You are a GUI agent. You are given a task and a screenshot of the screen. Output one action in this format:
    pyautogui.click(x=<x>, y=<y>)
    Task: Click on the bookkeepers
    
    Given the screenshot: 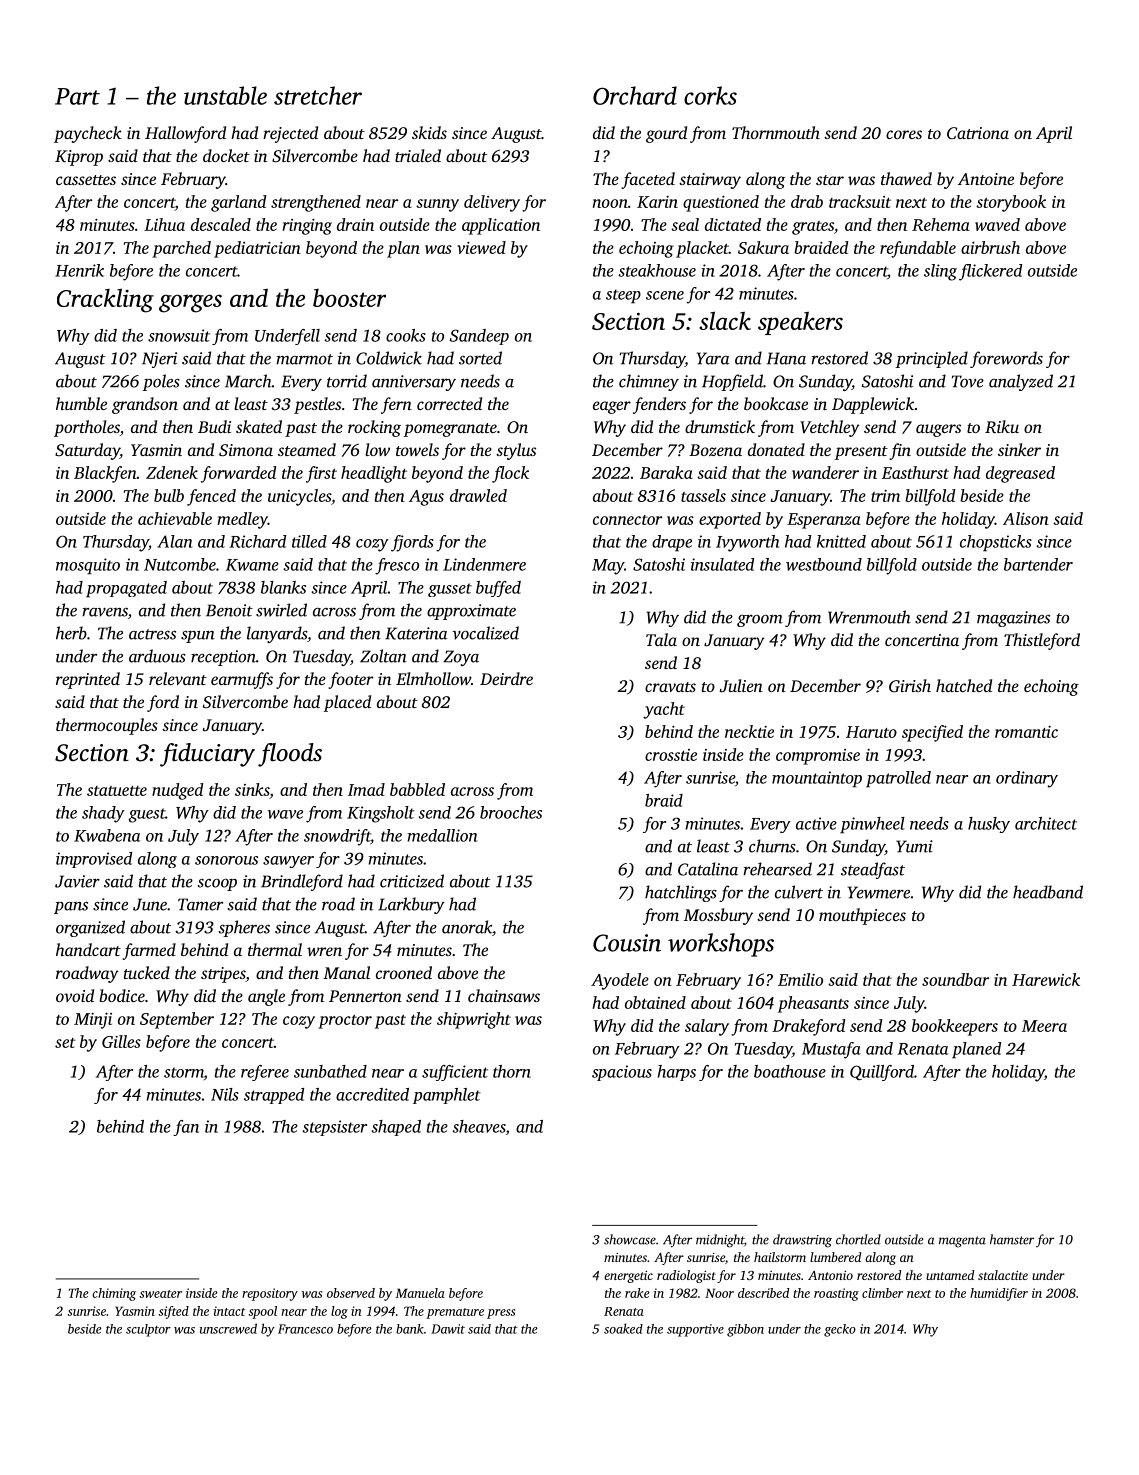 What is the action you would take?
    pyautogui.click(x=955, y=1027)
